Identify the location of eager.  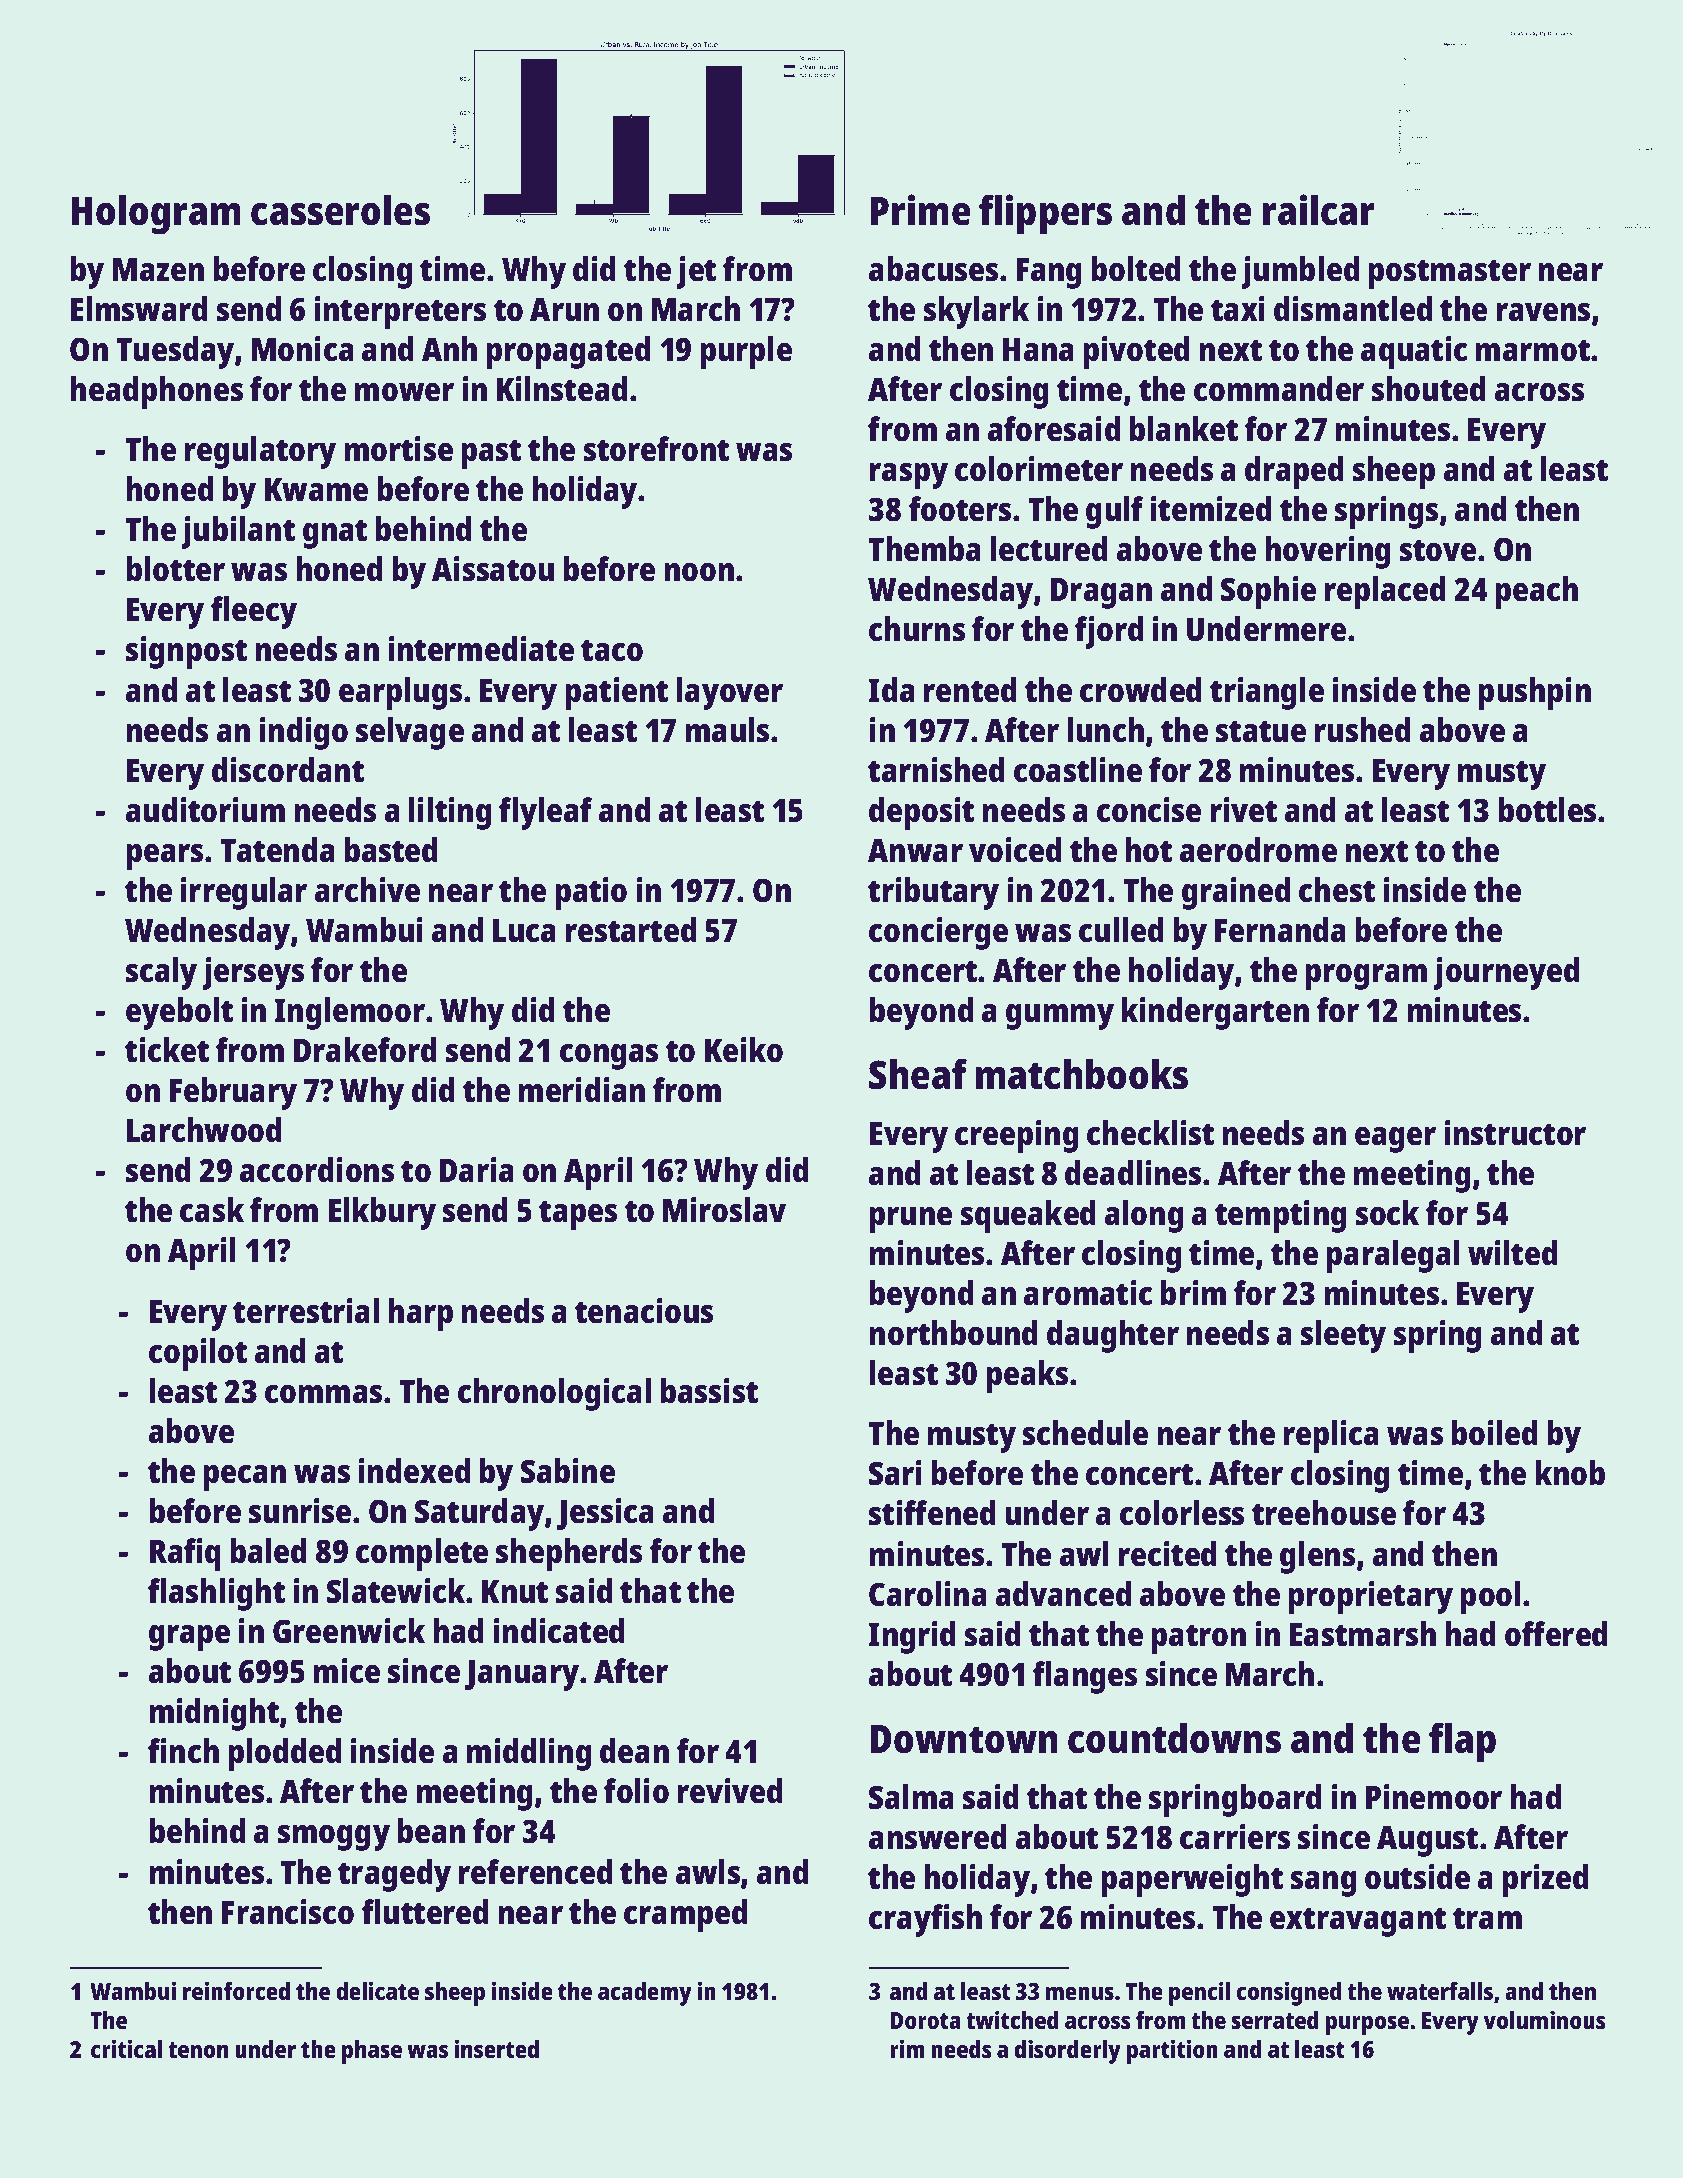
(1395, 1140).
